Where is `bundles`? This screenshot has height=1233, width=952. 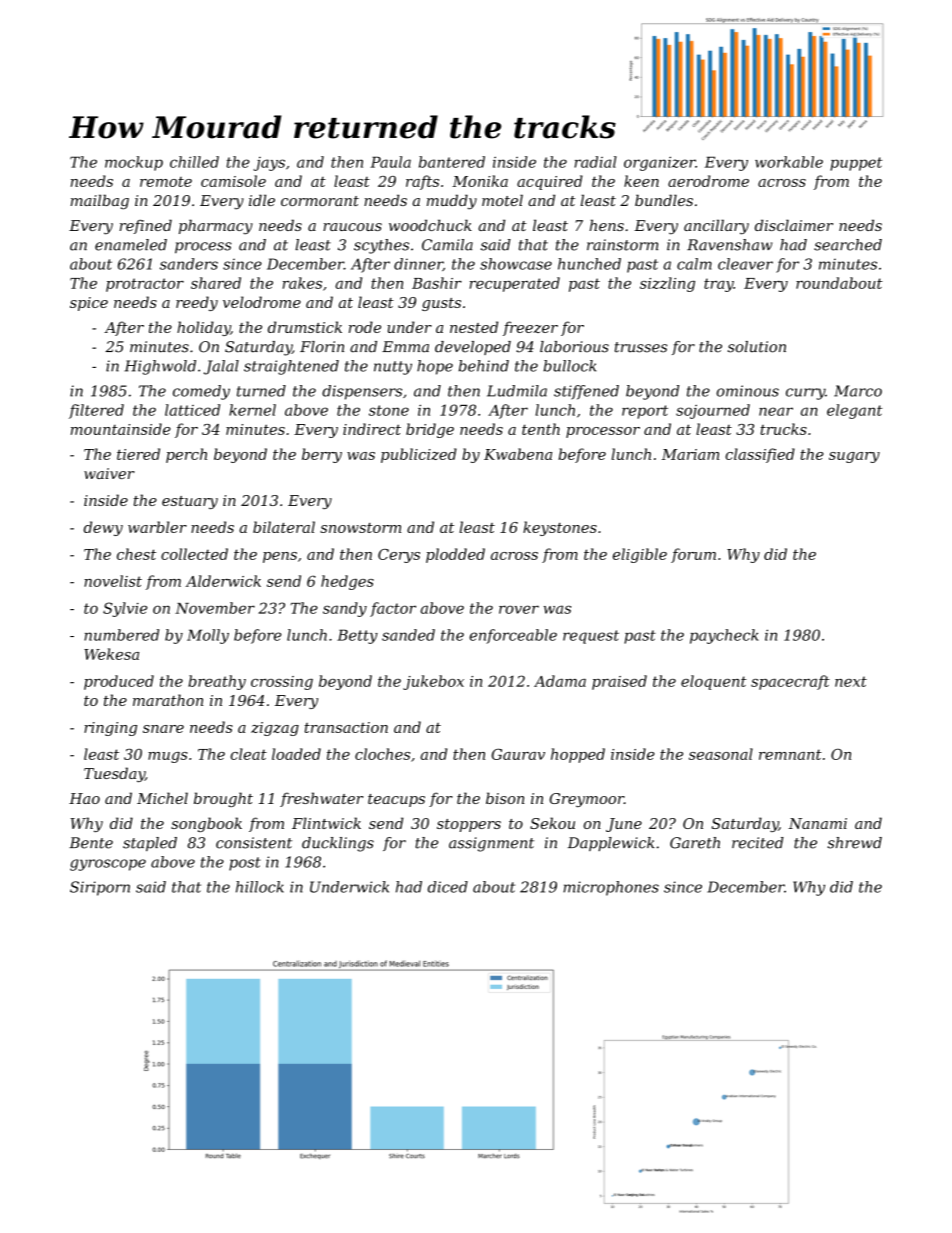 bundles is located at coordinates (664, 200).
